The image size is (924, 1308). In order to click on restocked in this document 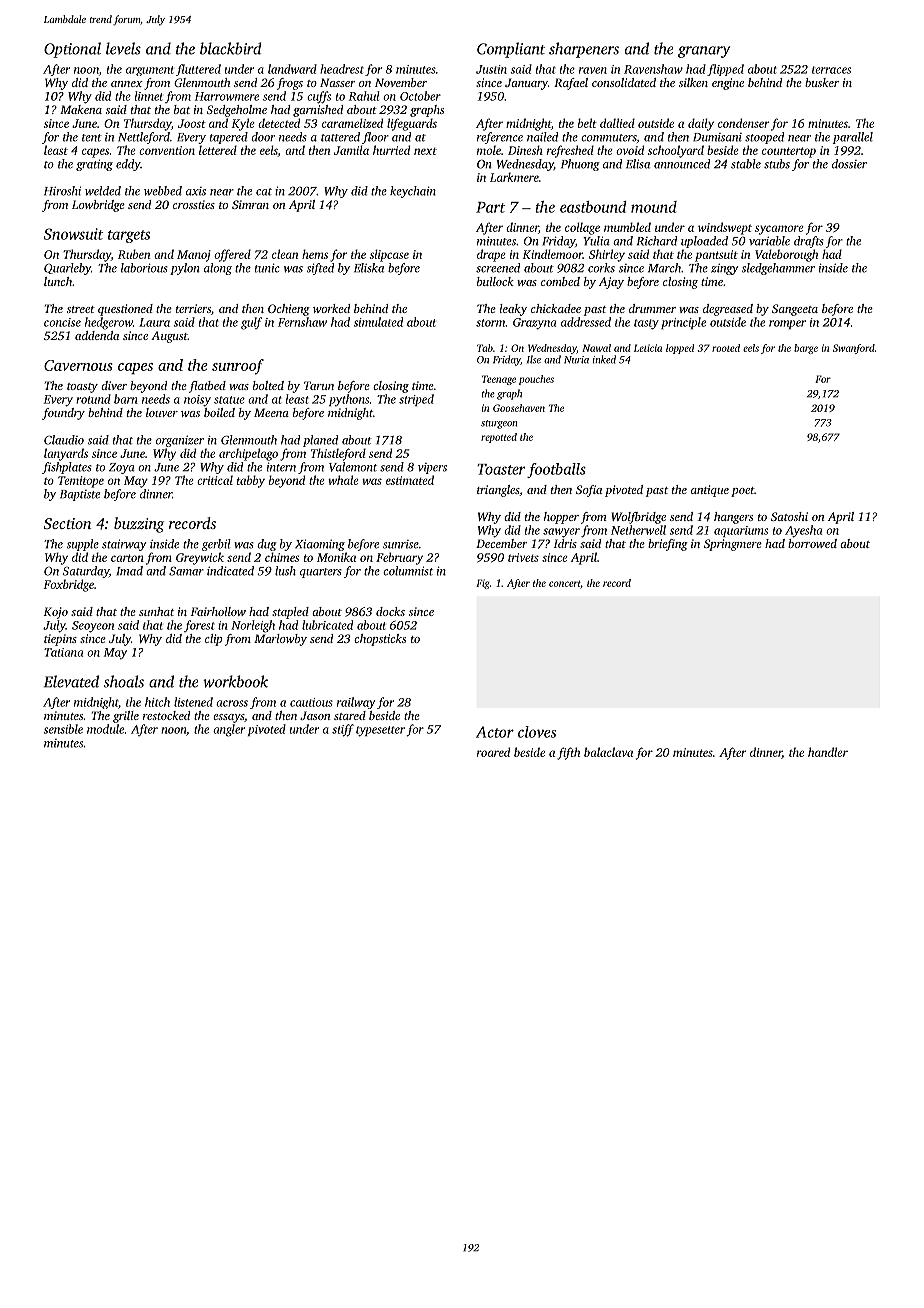, I will do `click(166, 715)`.
